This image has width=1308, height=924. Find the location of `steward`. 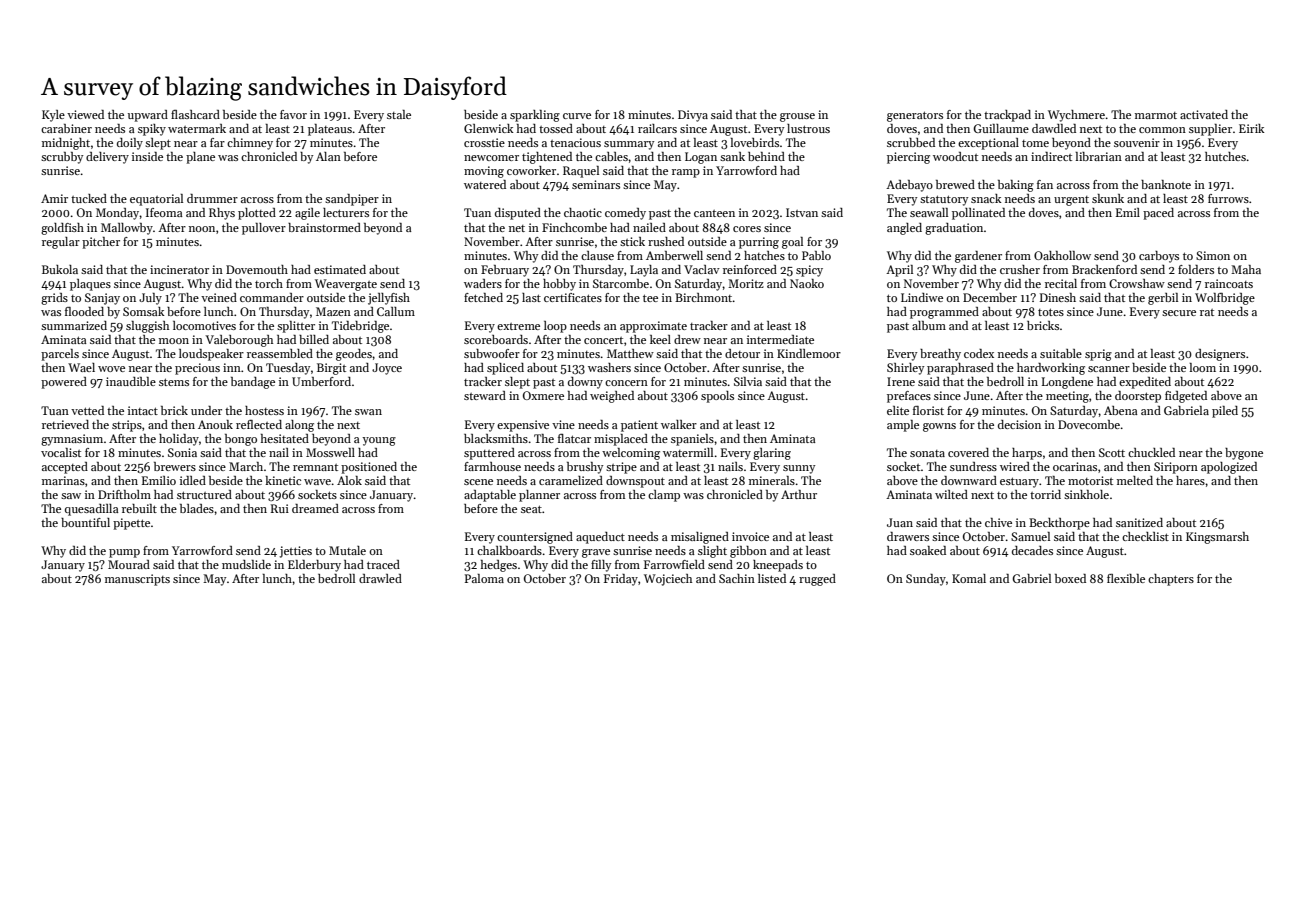

steward is located at coordinates (485, 395).
